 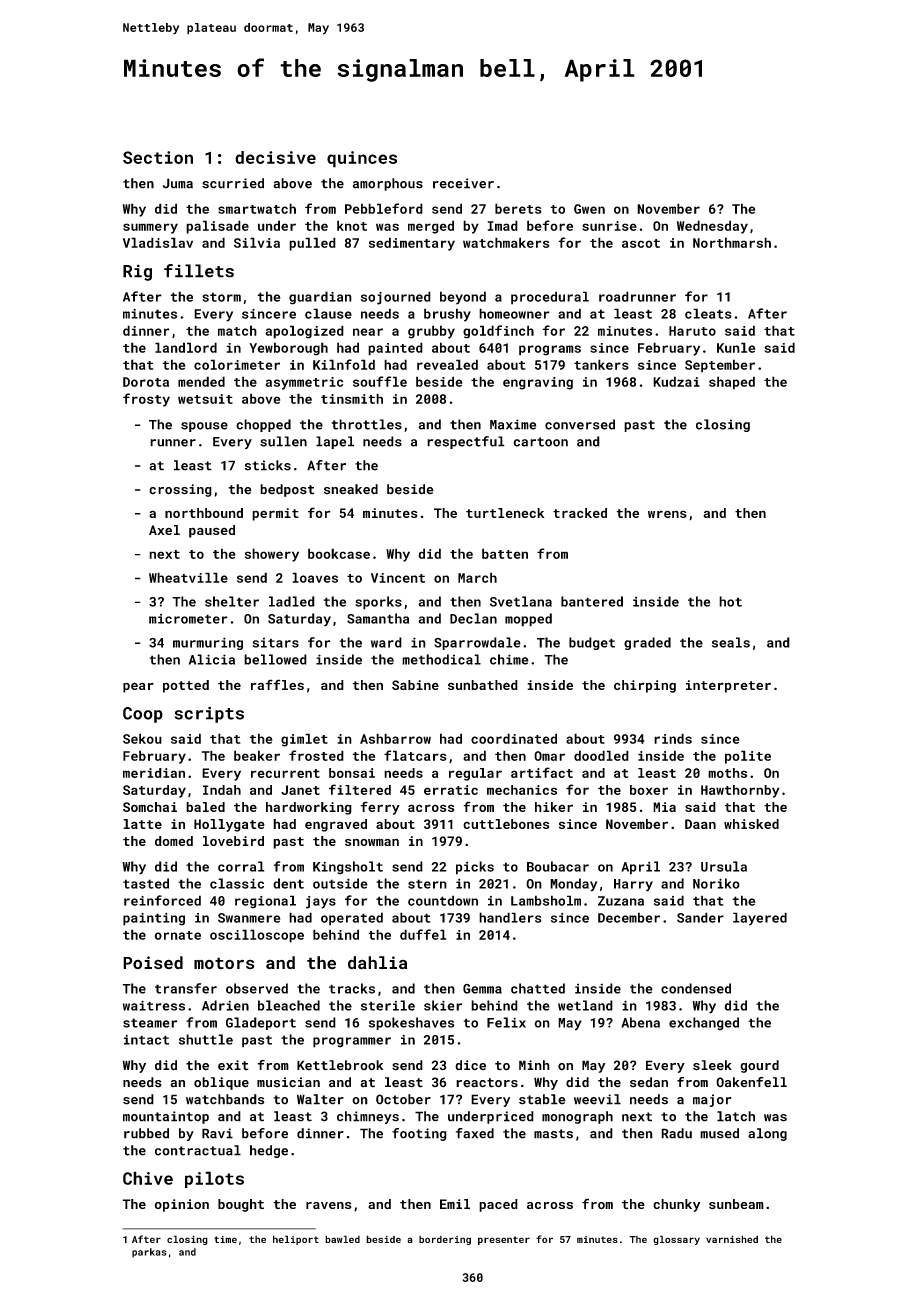 What do you see at coordinates (580, 513) in the screenshot?
I see `tracked` at bounding box center [580, 513].
